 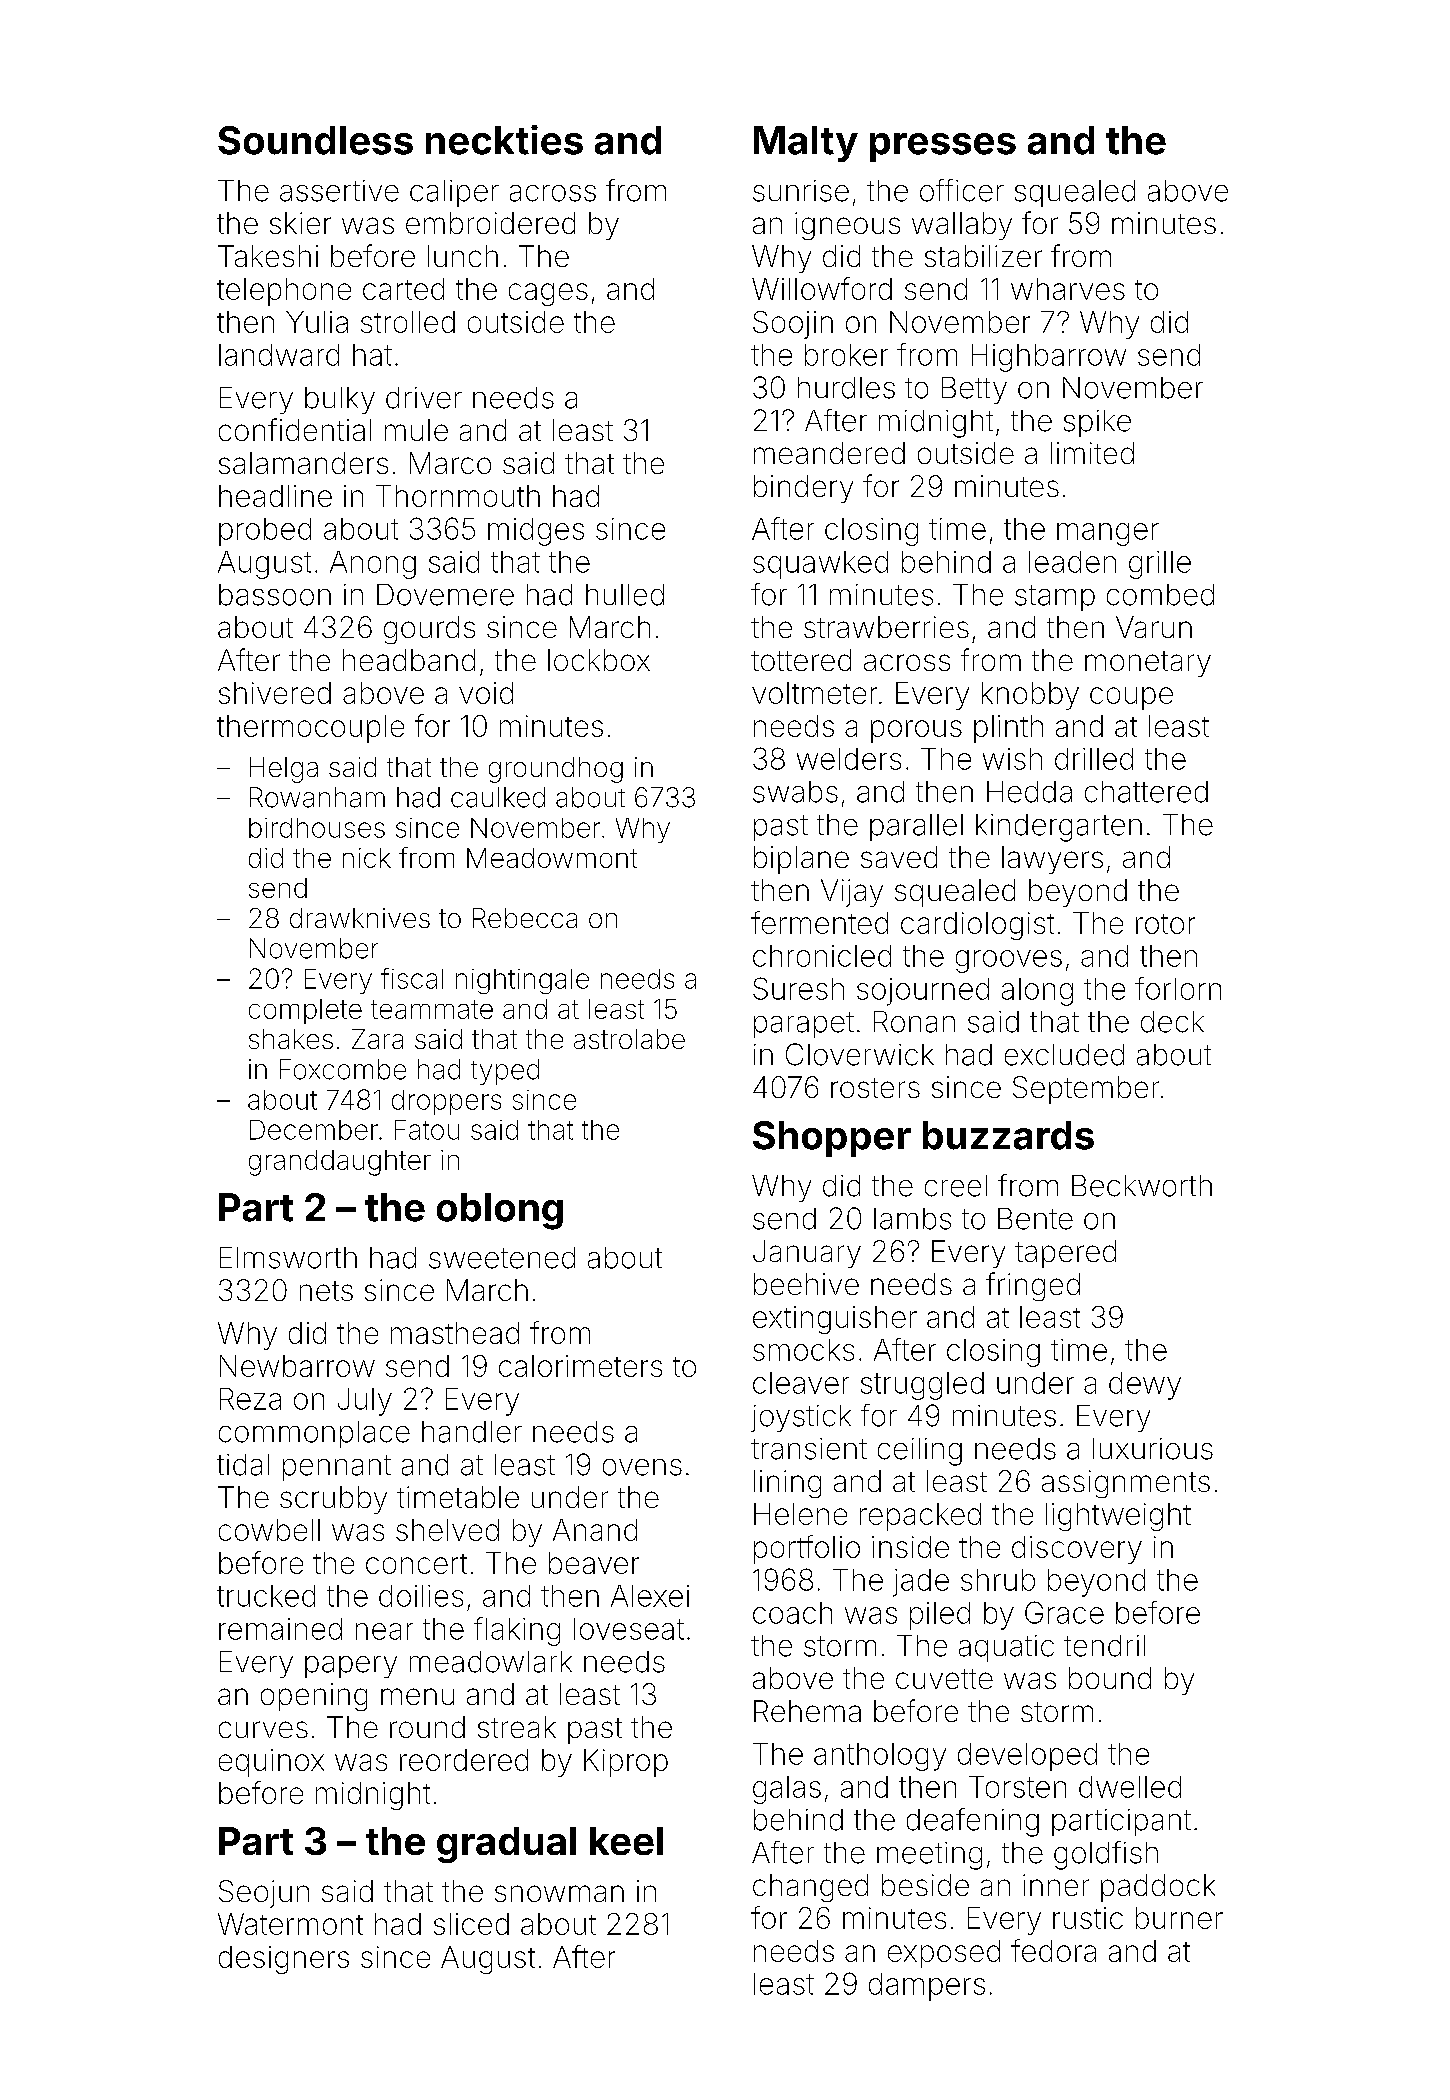 I want to click on designers, so click(x=284, y=1960).
